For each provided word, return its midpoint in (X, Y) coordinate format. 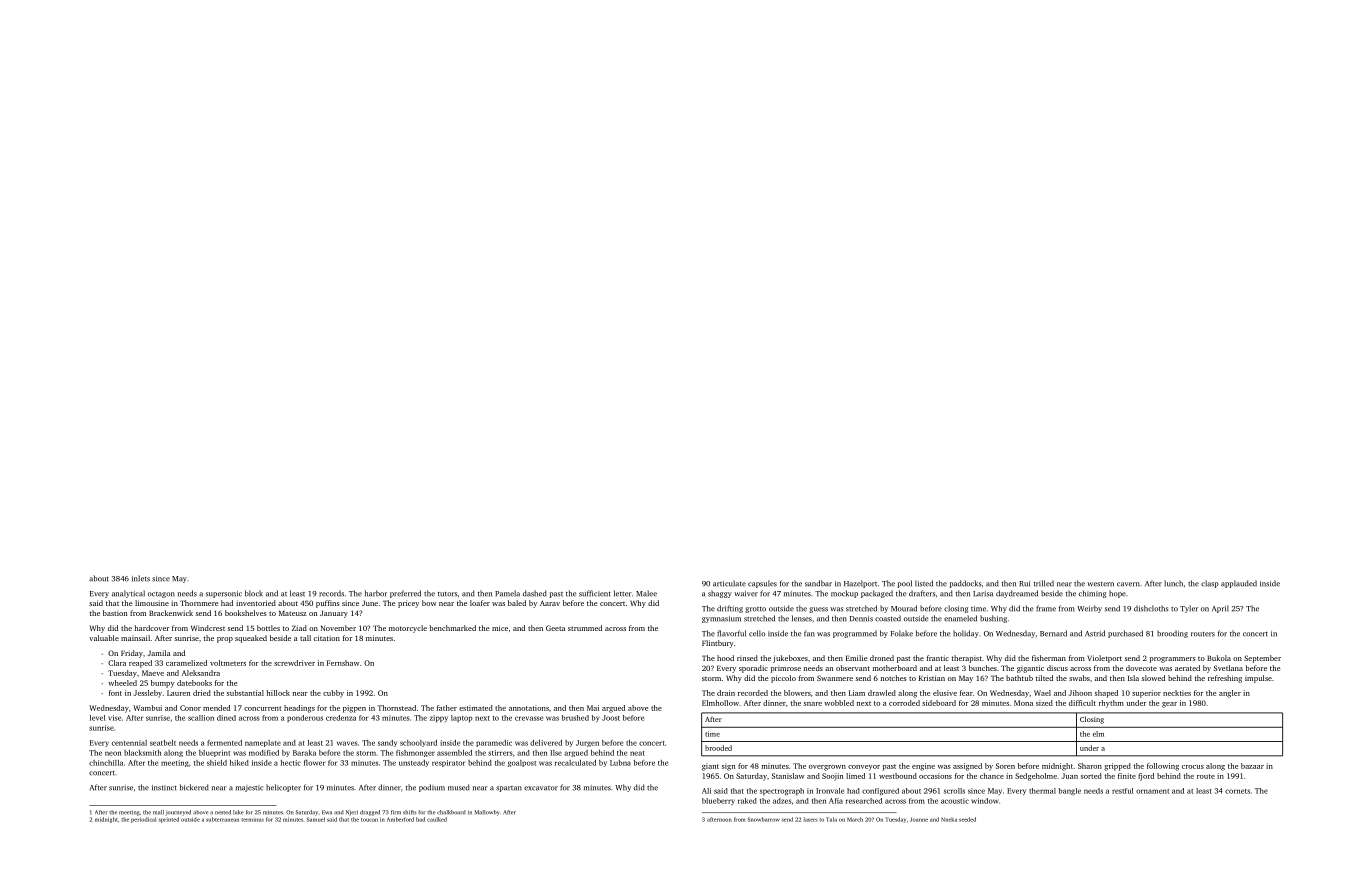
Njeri (352, 813)
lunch (1173, 583)
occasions (935, 776)
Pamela (507, 593)
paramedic (494, 743)
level (97, 718)
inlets (141, 578)
